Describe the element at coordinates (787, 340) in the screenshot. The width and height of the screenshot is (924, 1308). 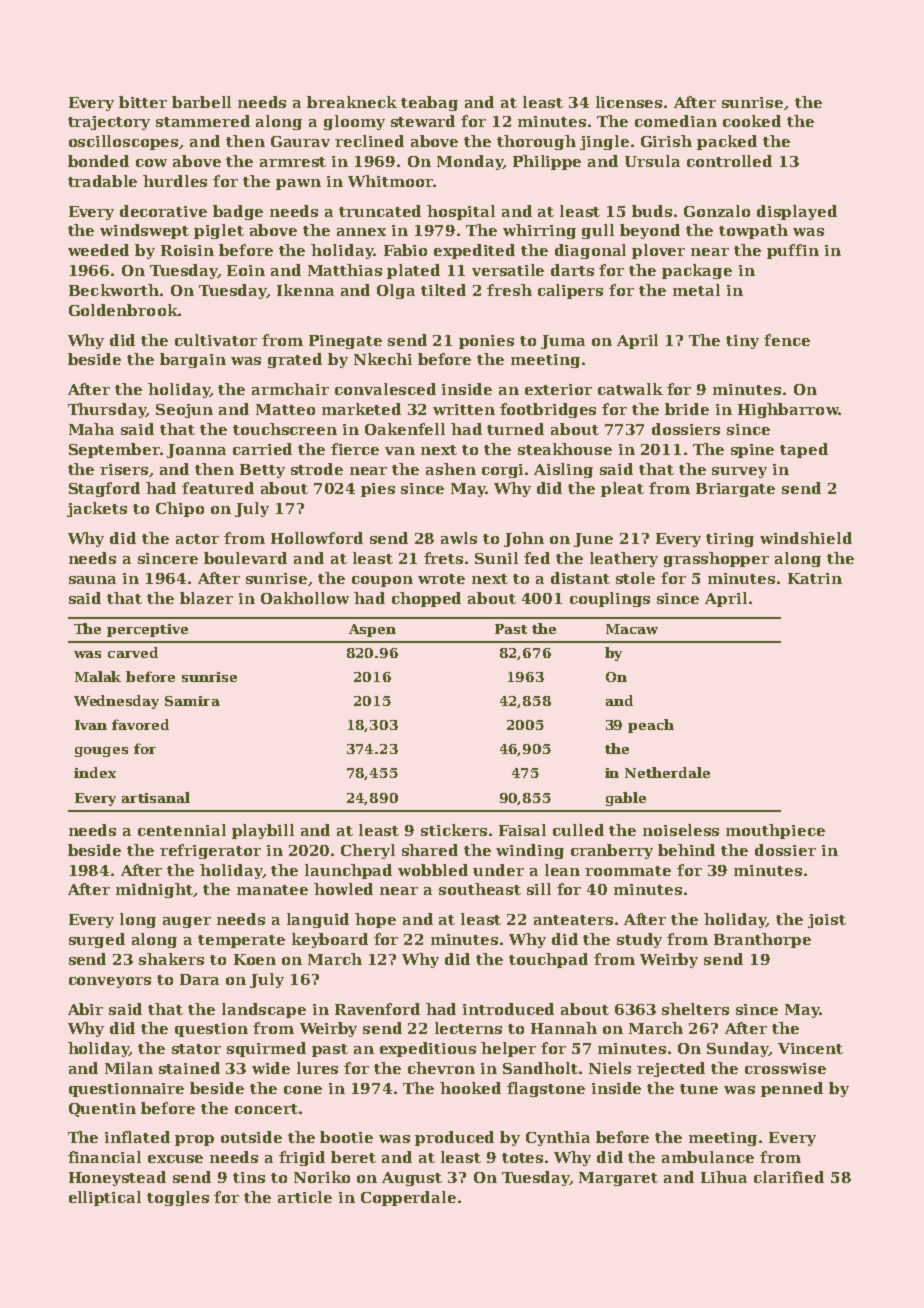
I see `fence` at that location.
